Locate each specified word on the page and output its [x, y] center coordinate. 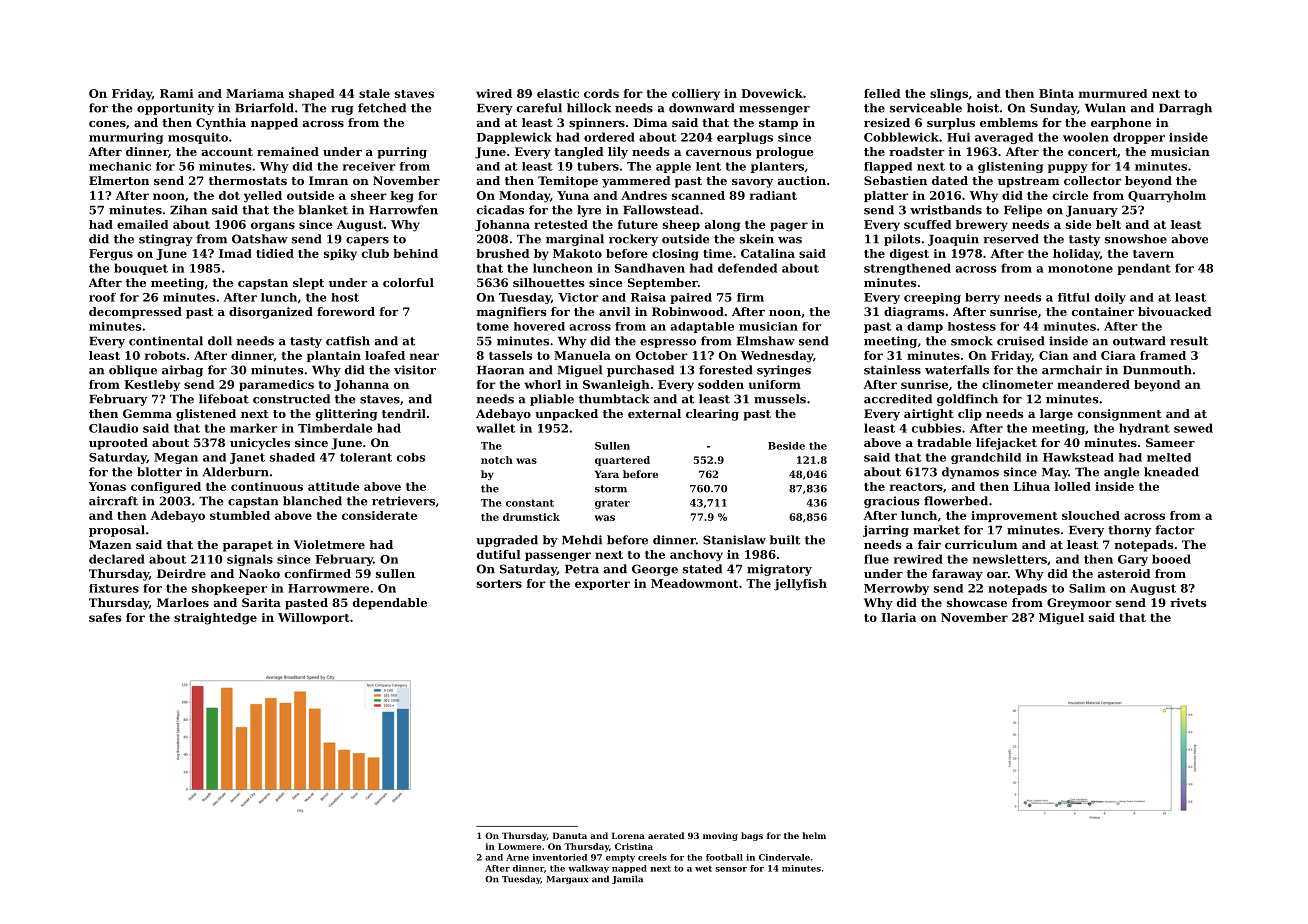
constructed [291, 399]
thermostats [248, 180]
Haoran [500, 370]
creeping [932, 298]
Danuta [570, 835]
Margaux [567, 880]
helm [814, 835]
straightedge [215, 619]
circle [1070, 195]
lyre [589, 211]
